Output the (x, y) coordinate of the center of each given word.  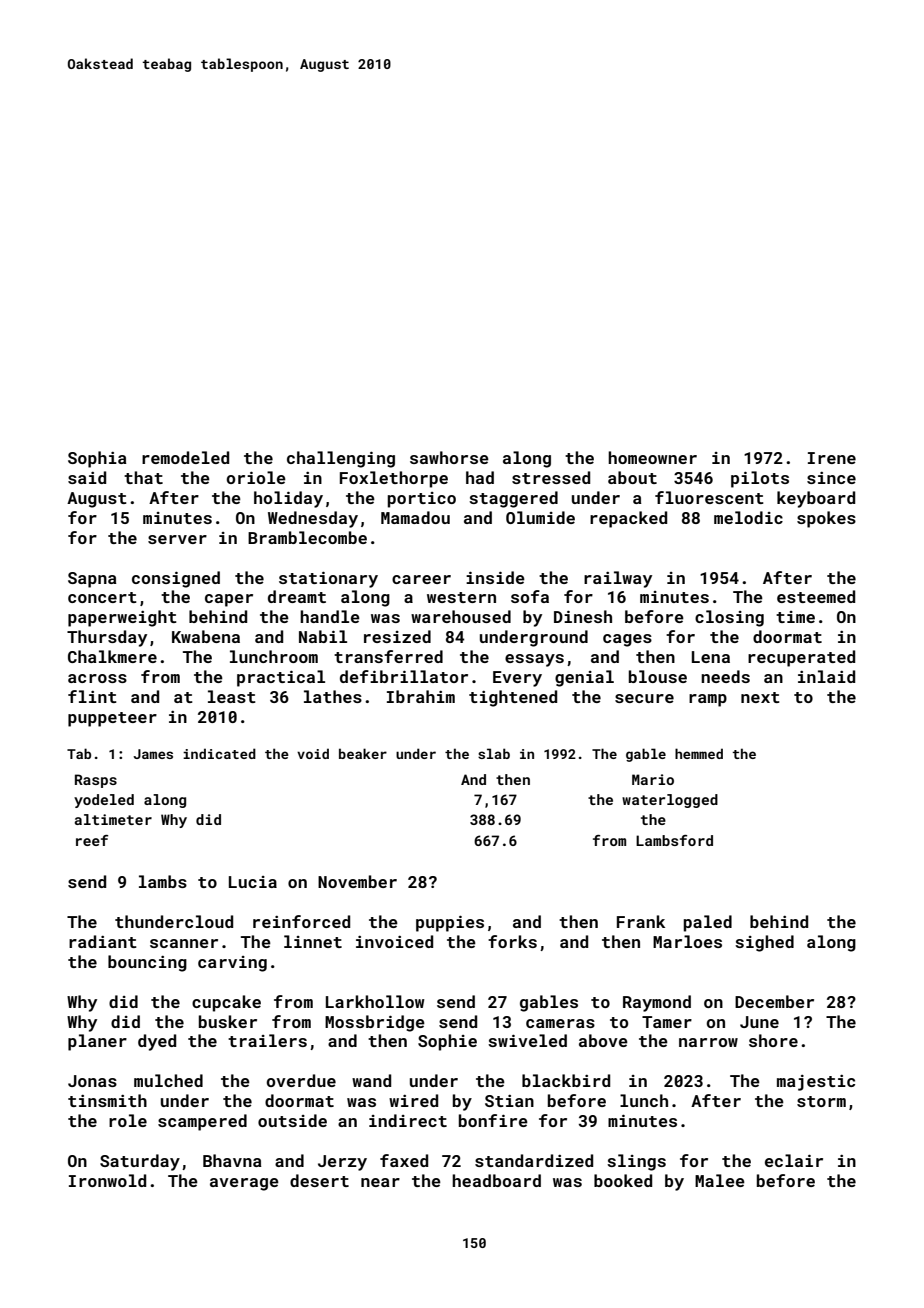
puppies (450, 924)
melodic (748, 517)
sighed (764, 943)
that (143, 477)
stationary (328, 580)
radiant (103, 941)
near (380, 1182)
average (244, 1184)
